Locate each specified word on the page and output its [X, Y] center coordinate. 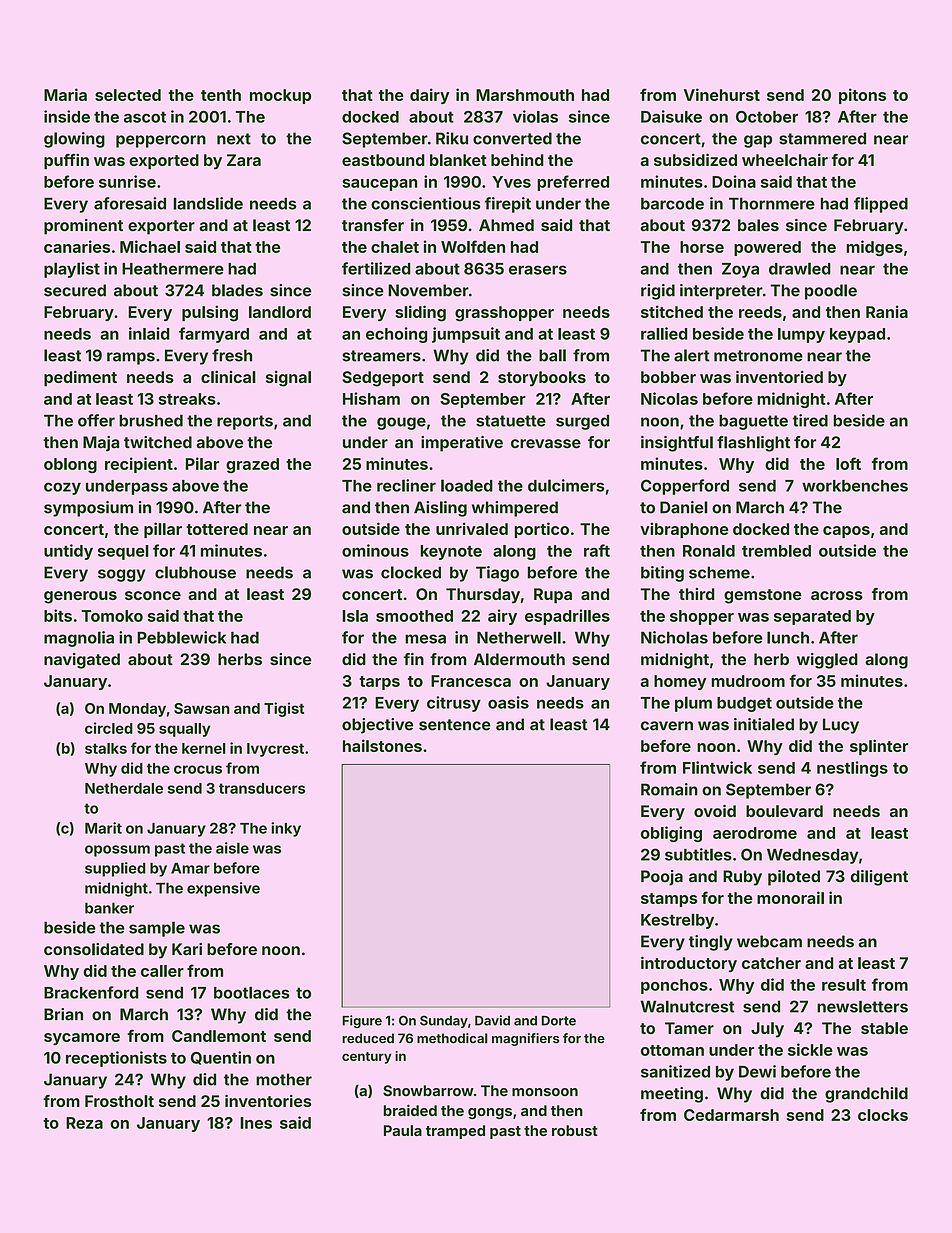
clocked [411, 572]
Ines [256, 1123]
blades [237, 290]
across [837, 595]
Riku [452, 138]
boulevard [784, 811]
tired [810, 420]
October [767, 117]
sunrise [127, 181]
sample [157, 929]
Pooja [662, 878]
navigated [82, 661]
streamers [381, 356]
